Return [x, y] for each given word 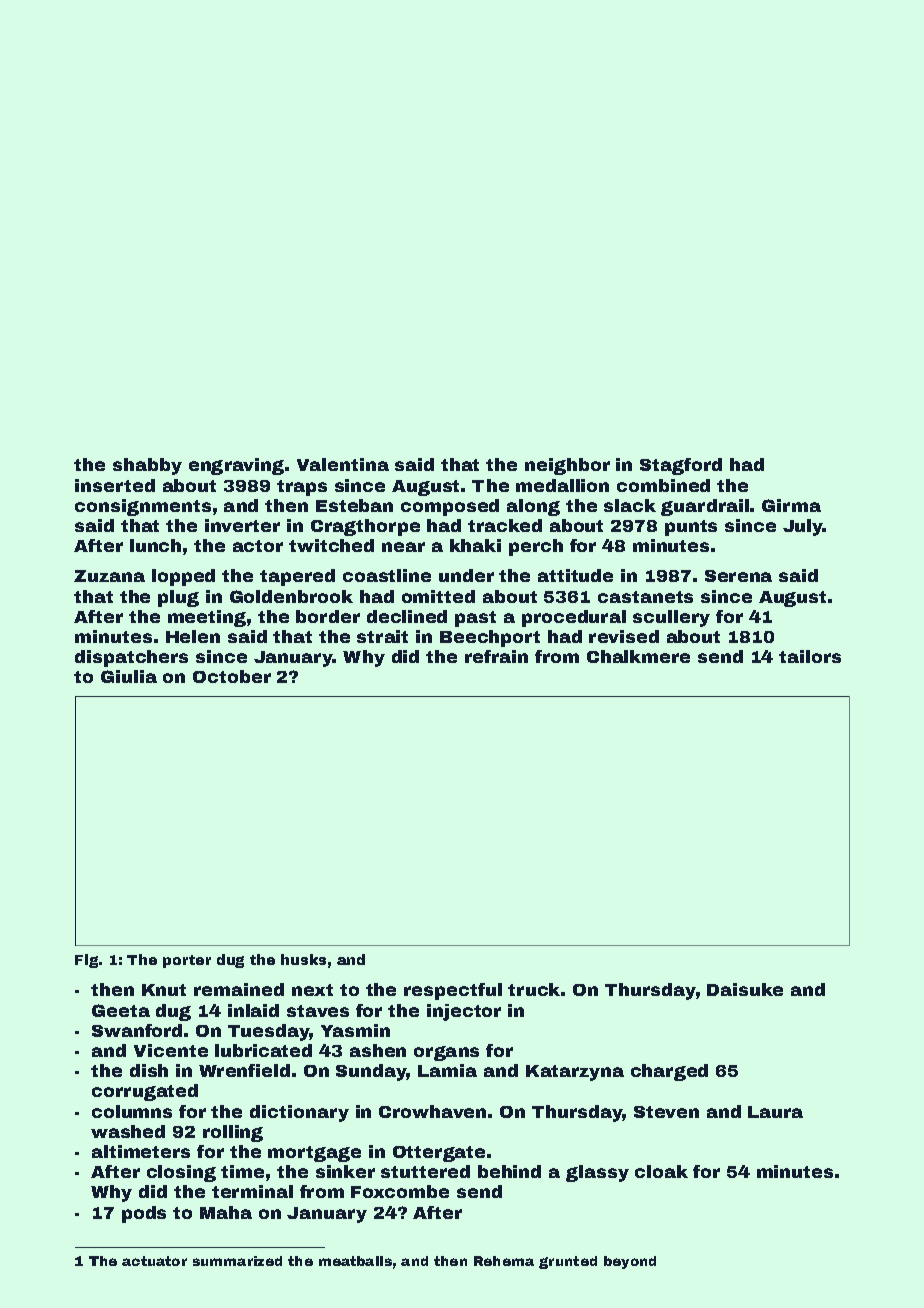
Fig [86, 961]
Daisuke [745, 989]
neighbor [567, 466]
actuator [154, 1261]
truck [534, 989]
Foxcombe [400, 1191]
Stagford [681, 466]
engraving [236, 466]
